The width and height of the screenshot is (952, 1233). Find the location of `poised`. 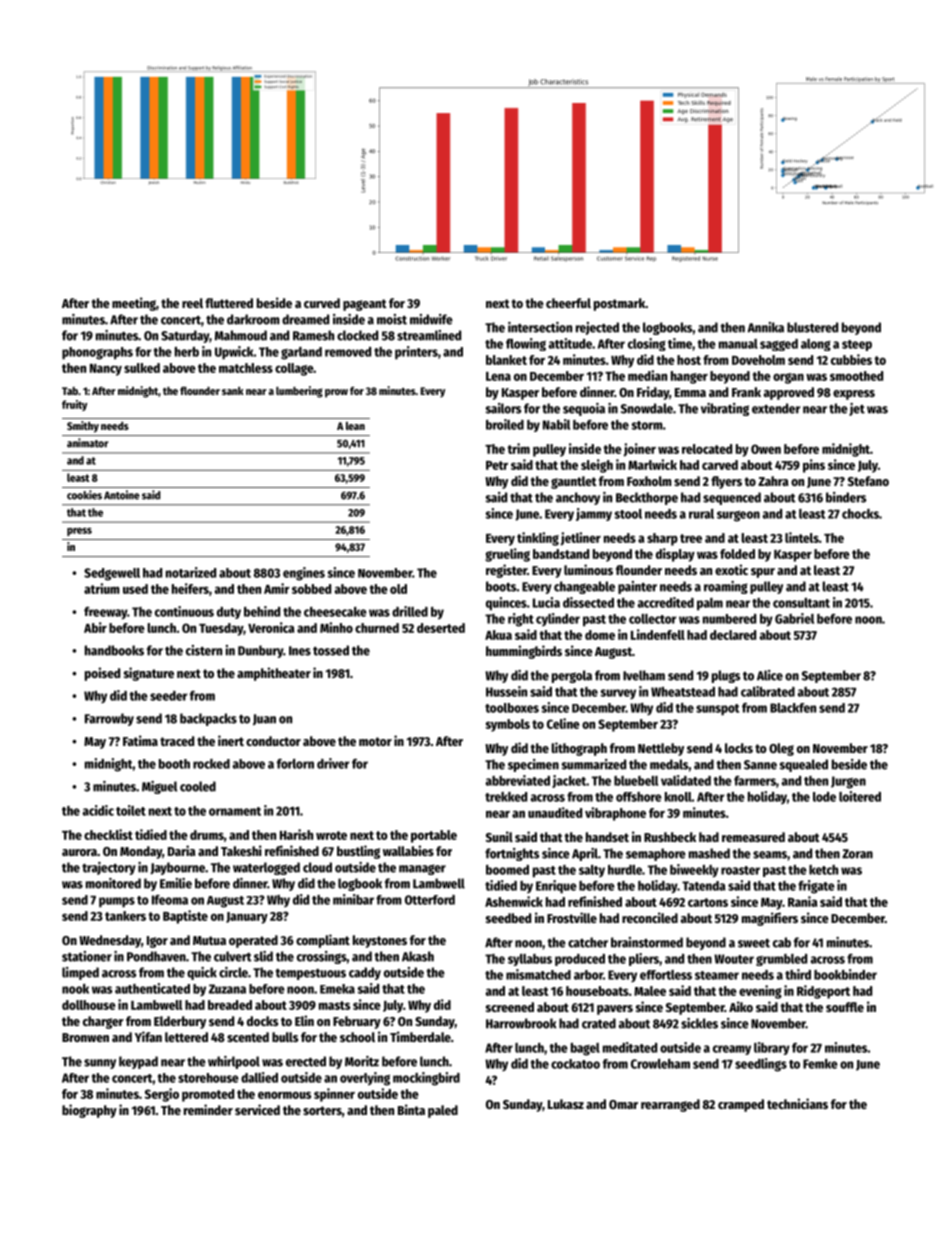

poised is located at coordinates (102, 674).
